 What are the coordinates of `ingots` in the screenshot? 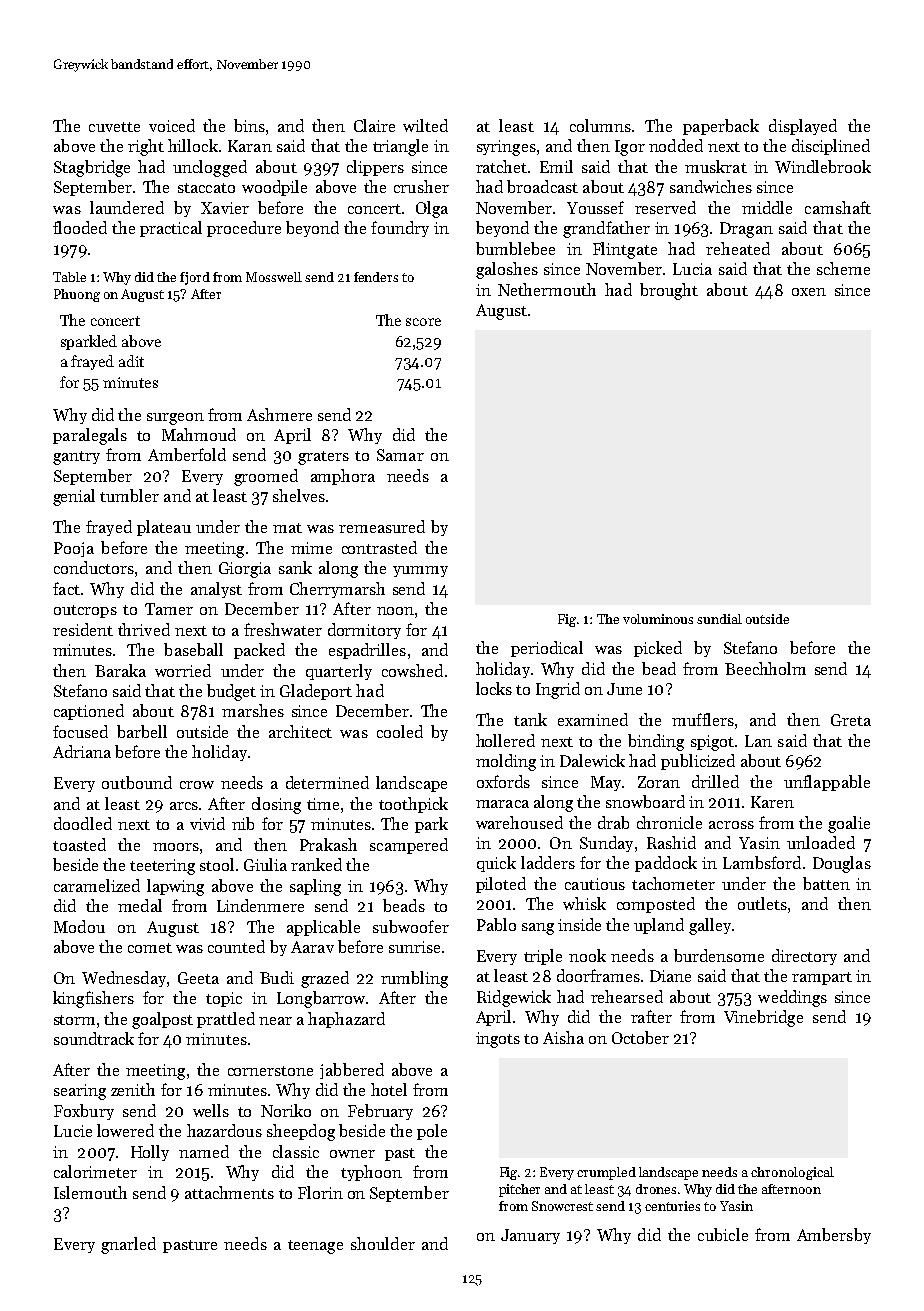 It's located at (498, 1040).
